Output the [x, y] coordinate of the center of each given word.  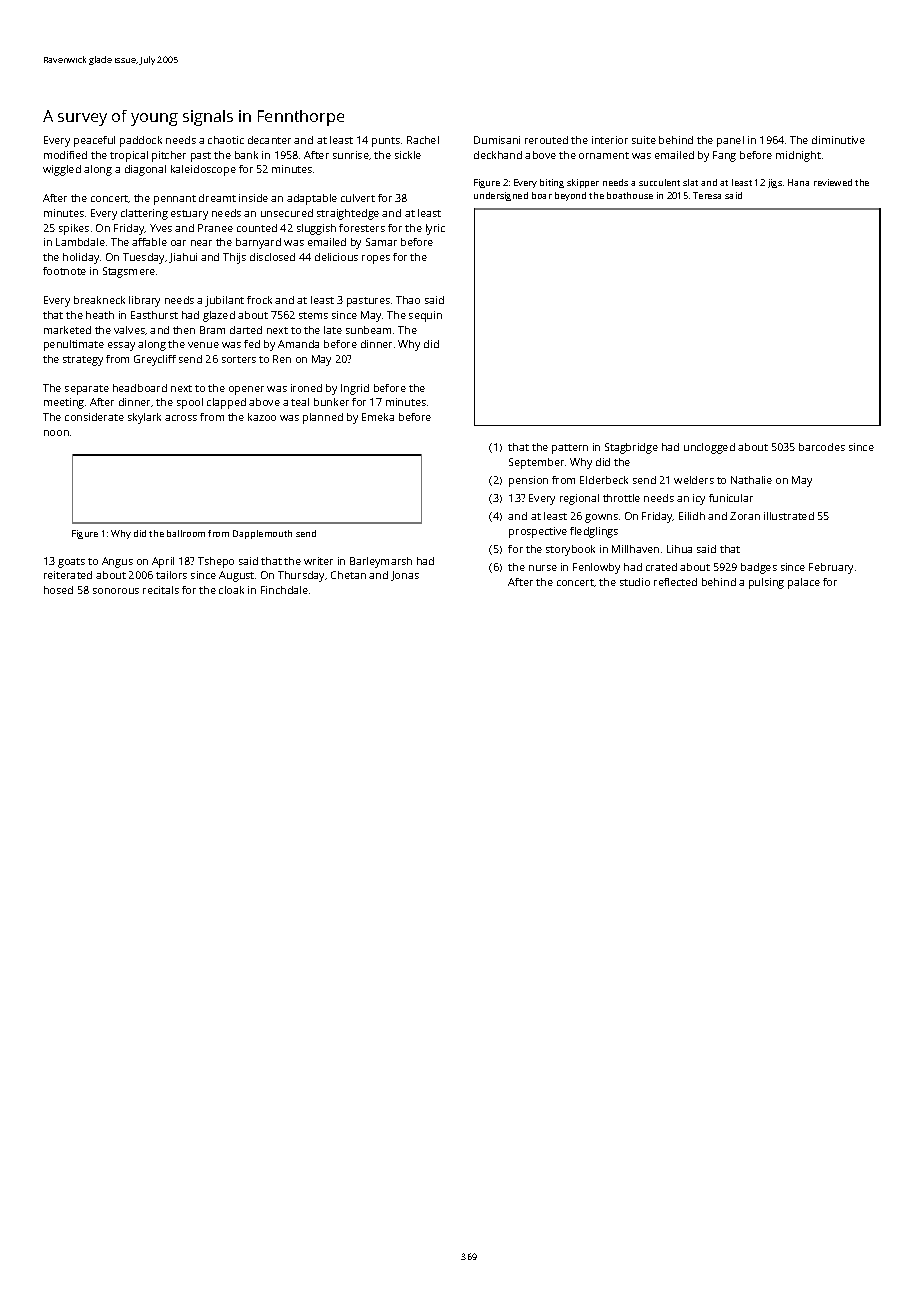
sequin [425, 316]
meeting [64, 403]
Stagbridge [631, 448]
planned [323, 418]
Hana [798, 182]
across [181, 418]
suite [644, 140]
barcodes [822, 447]
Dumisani [497, 140]
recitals [161, 590]
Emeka [378, 417]
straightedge [348, 214]
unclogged [709, 448]
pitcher [169, 156]
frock [259, 300]
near [201, 243]
